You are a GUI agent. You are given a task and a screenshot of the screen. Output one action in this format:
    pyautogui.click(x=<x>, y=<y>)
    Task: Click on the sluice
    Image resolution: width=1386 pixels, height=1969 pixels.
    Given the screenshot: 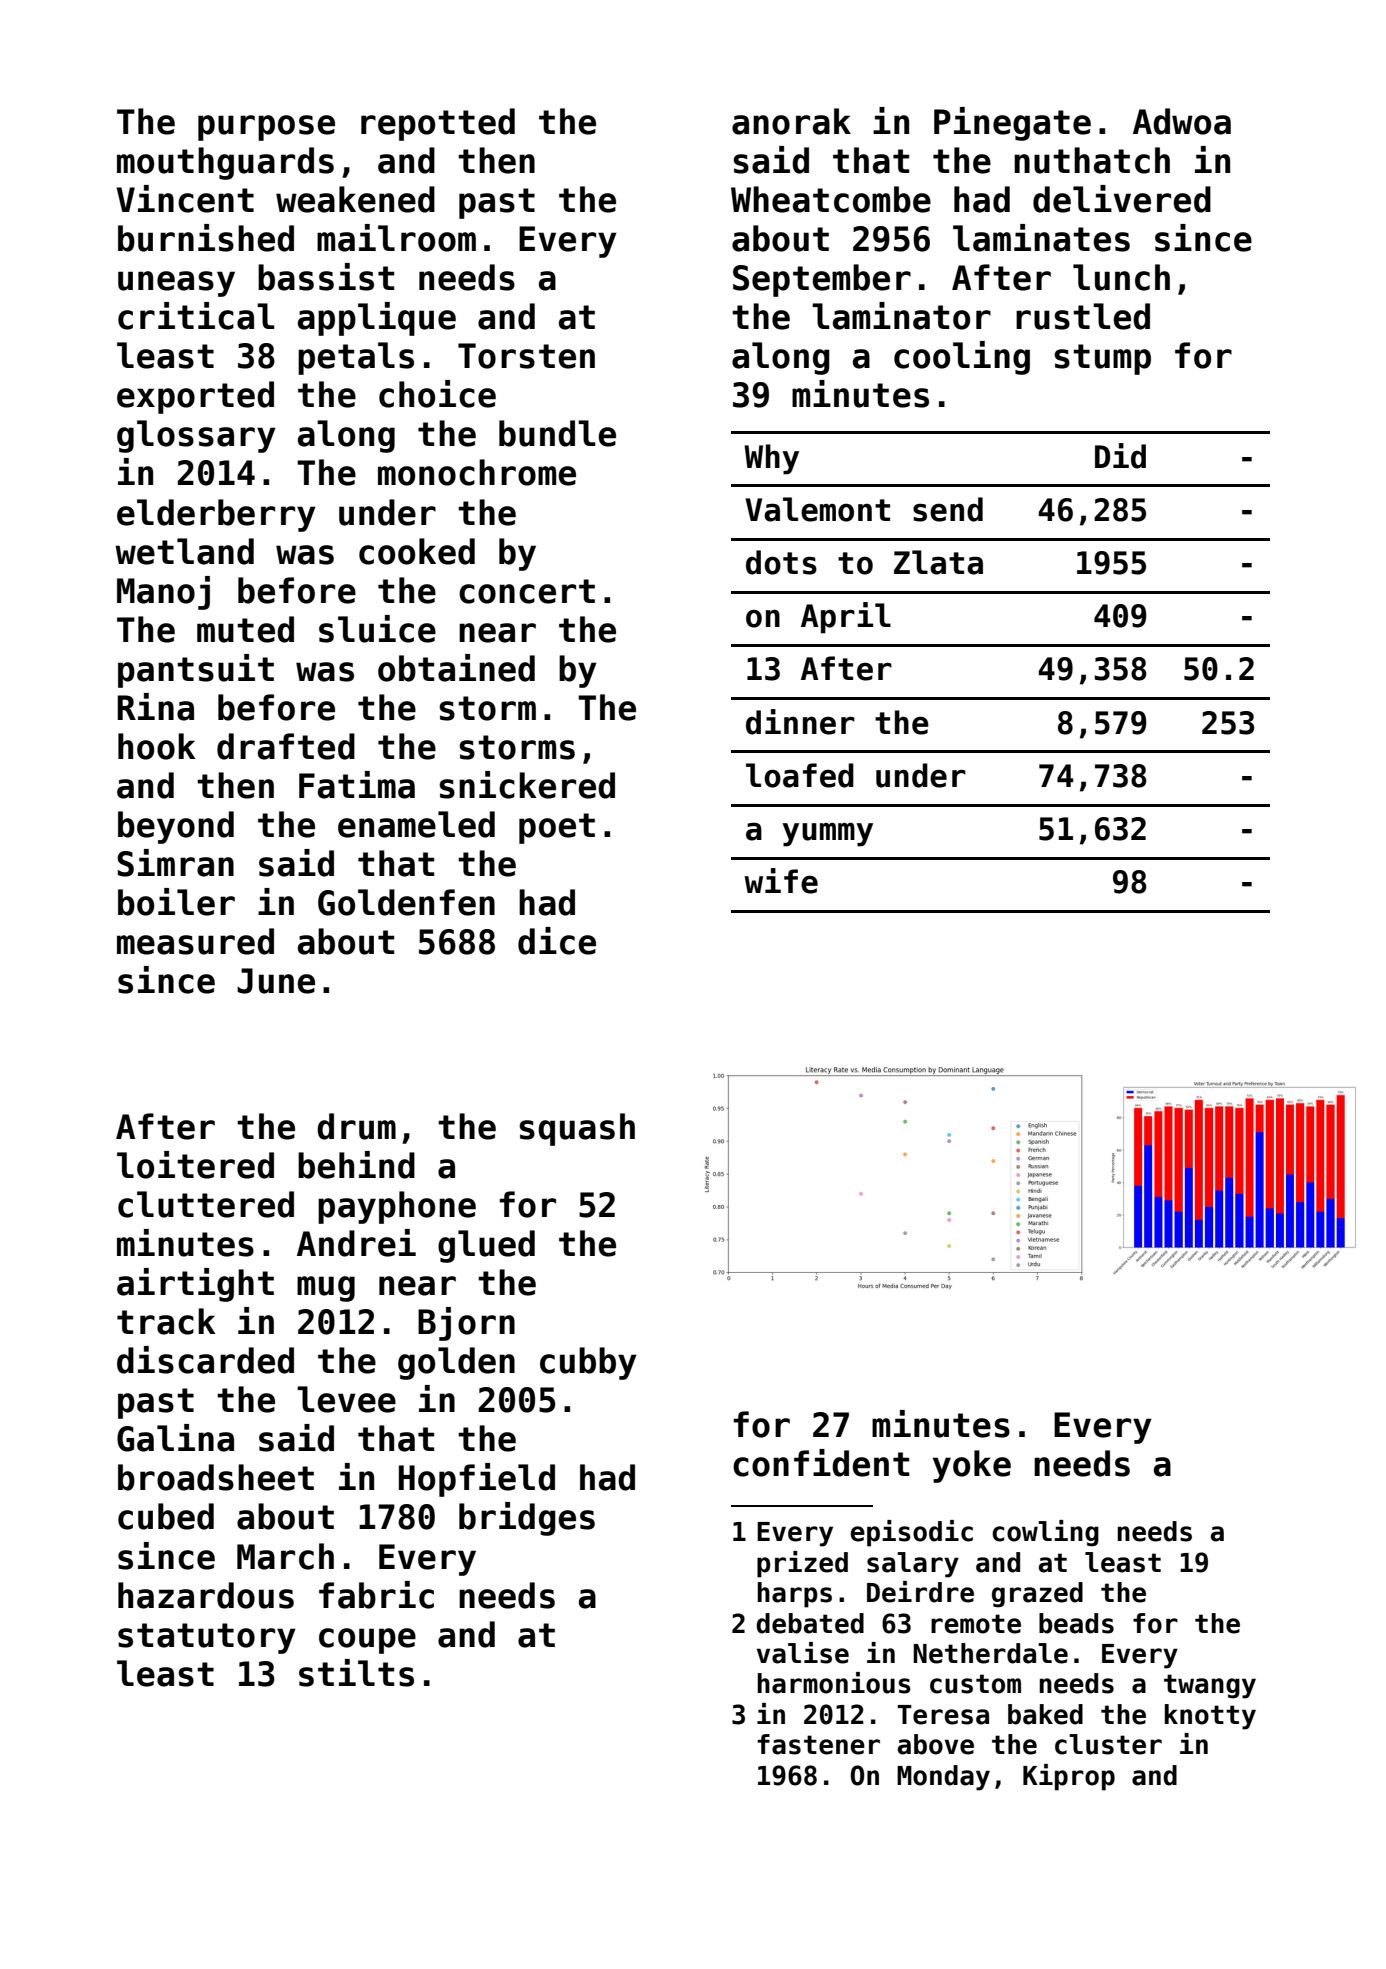 What is the action you would take?
    pyautogui.click(x=377, y=629)
